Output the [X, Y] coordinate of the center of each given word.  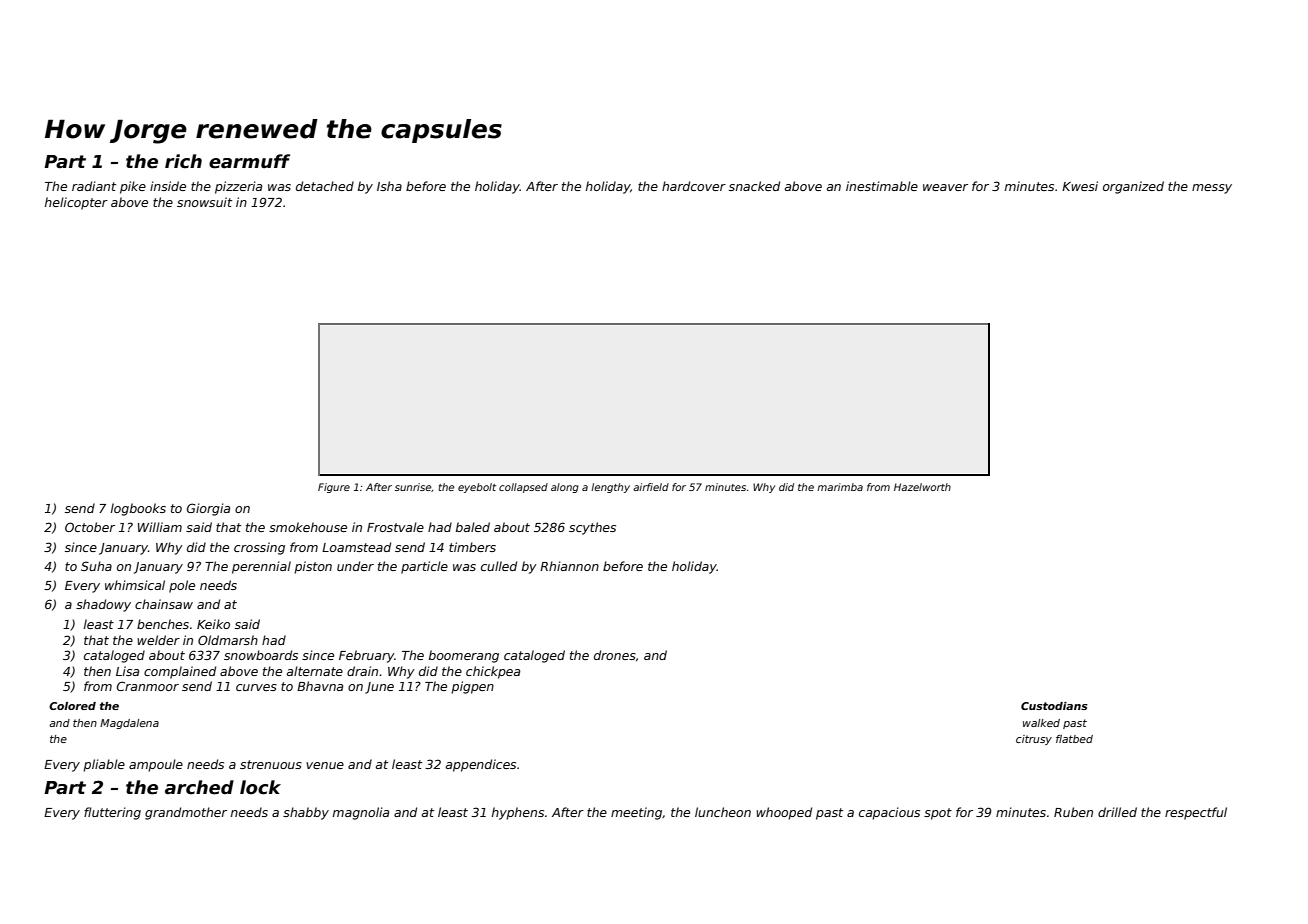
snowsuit [204, 202]
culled [499, 566]
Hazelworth [922, 487]
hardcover [694, 186]
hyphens [518, 813]
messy [1212, 189]
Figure [334, 488]
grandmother [186, 813]
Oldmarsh [228, 640]
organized [1133, 187]
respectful [1196, 813]
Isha [389, 186]
